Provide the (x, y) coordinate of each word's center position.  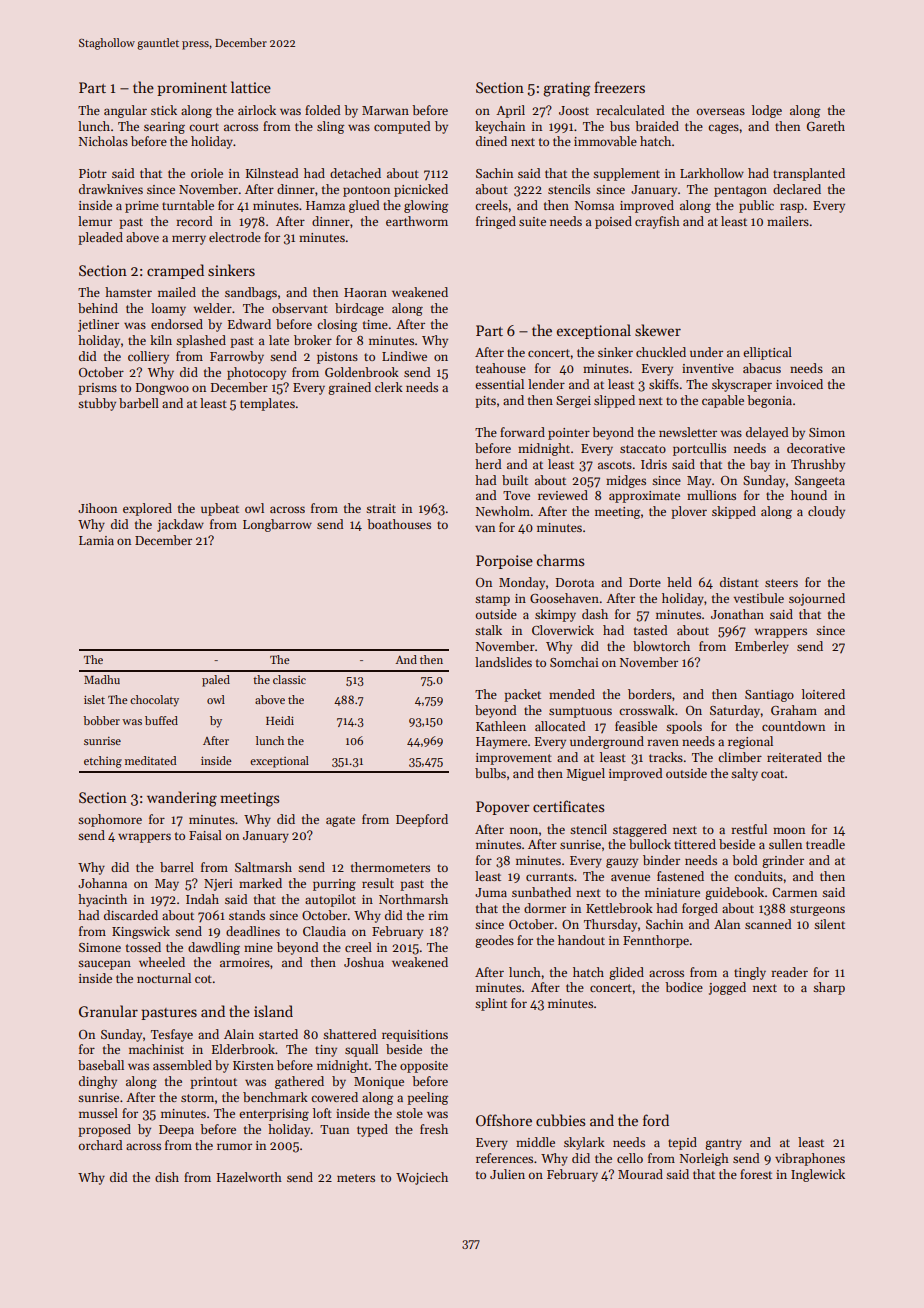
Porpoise (504, 562)
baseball (101, 1065)
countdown (793, 726)
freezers (619, 87)
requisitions (415, 1036)
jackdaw (180, 525)
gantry (723, 1144)
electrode (235, 237)
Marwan (385, 110)
